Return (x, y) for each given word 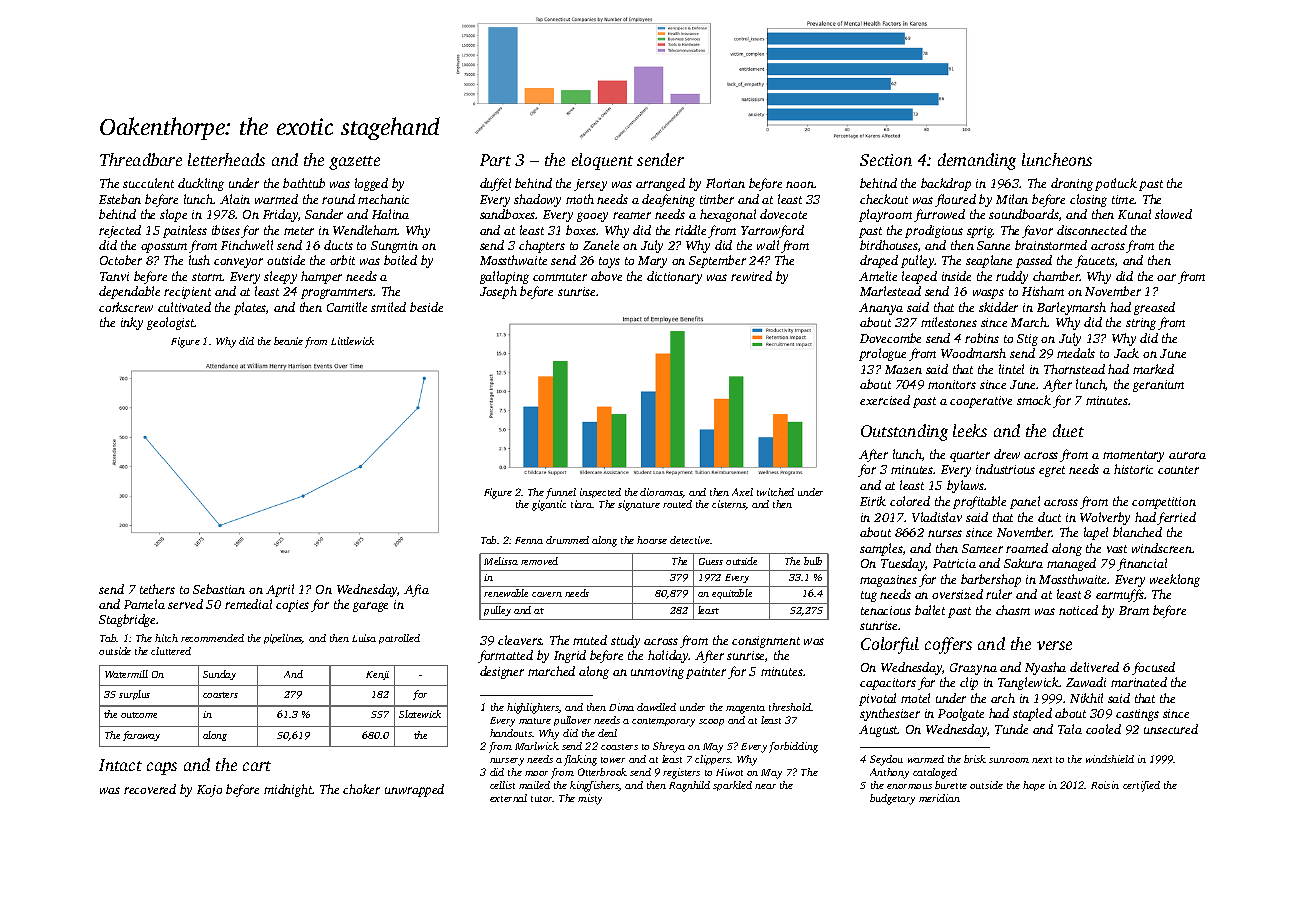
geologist (171, 323)
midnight (288, 790)
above (606, 276)
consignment (766, 642)
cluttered (171, 651)
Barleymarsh (1071, 308)
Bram (1134, 610)
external (508, 798)
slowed (1173, 214)
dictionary (674, 277)
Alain (235, 199)
